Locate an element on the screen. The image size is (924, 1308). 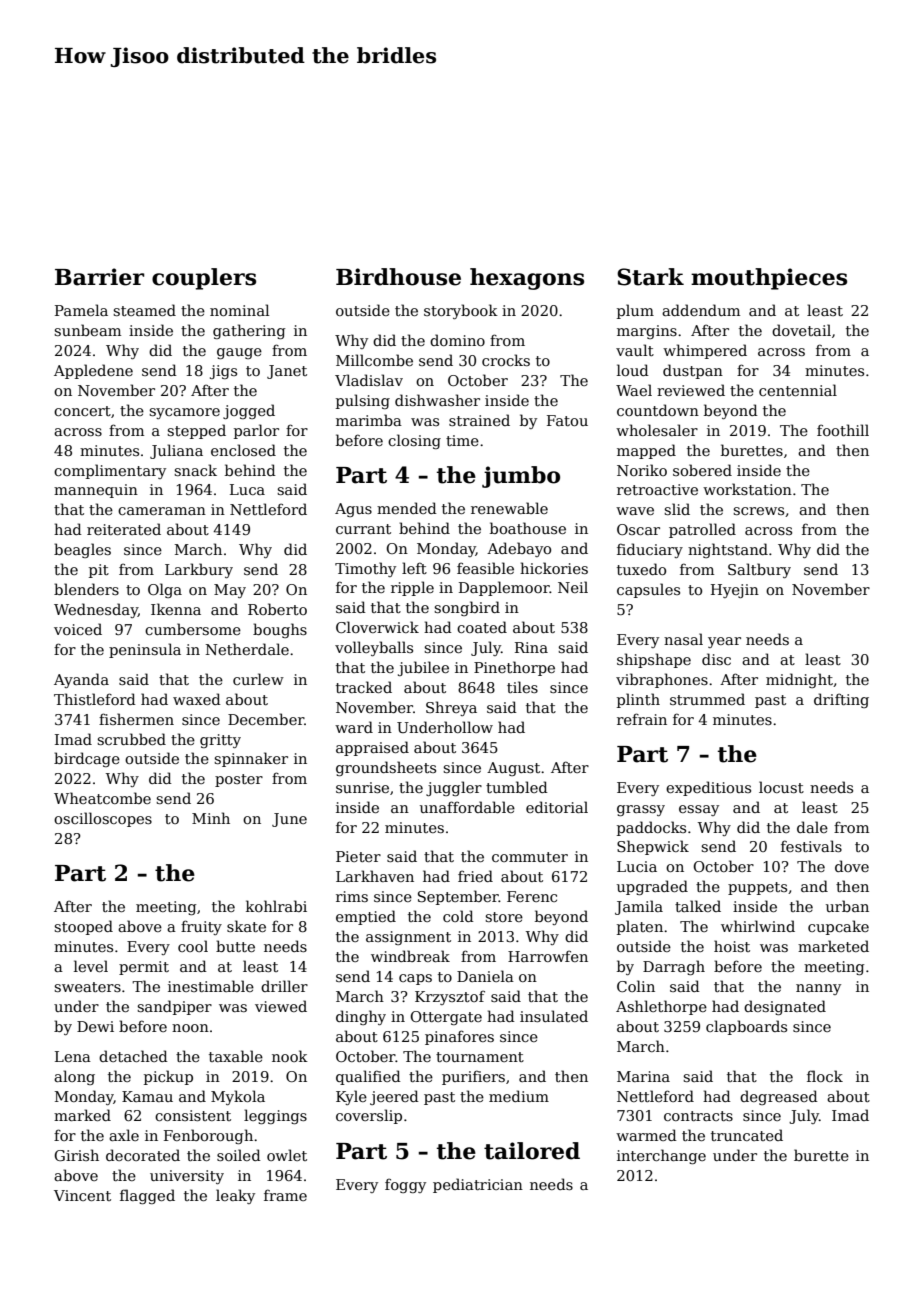
mended is located at coordinates (407, 508).
